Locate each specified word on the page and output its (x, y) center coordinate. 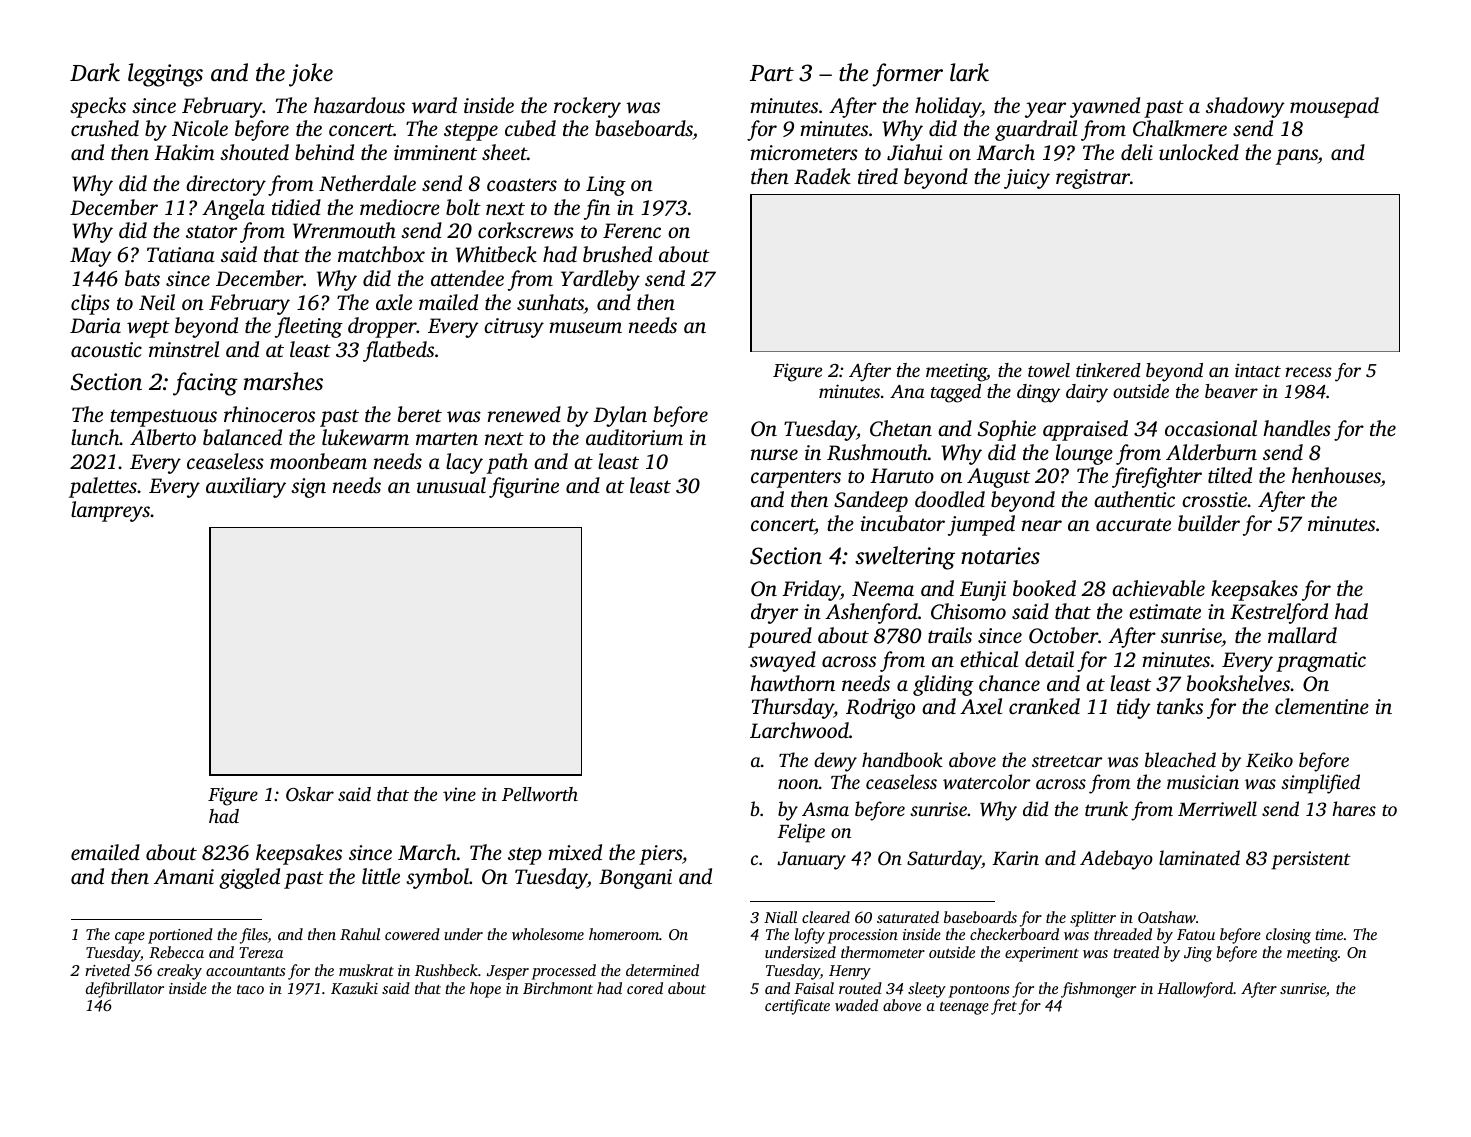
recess (1308, 372)
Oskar (310, 794)
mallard (1302, 635)
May (91, 257)
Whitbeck (496, 254)
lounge (1084, 454)
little (381, 876)
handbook (902, 759)
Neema (883, 588)
